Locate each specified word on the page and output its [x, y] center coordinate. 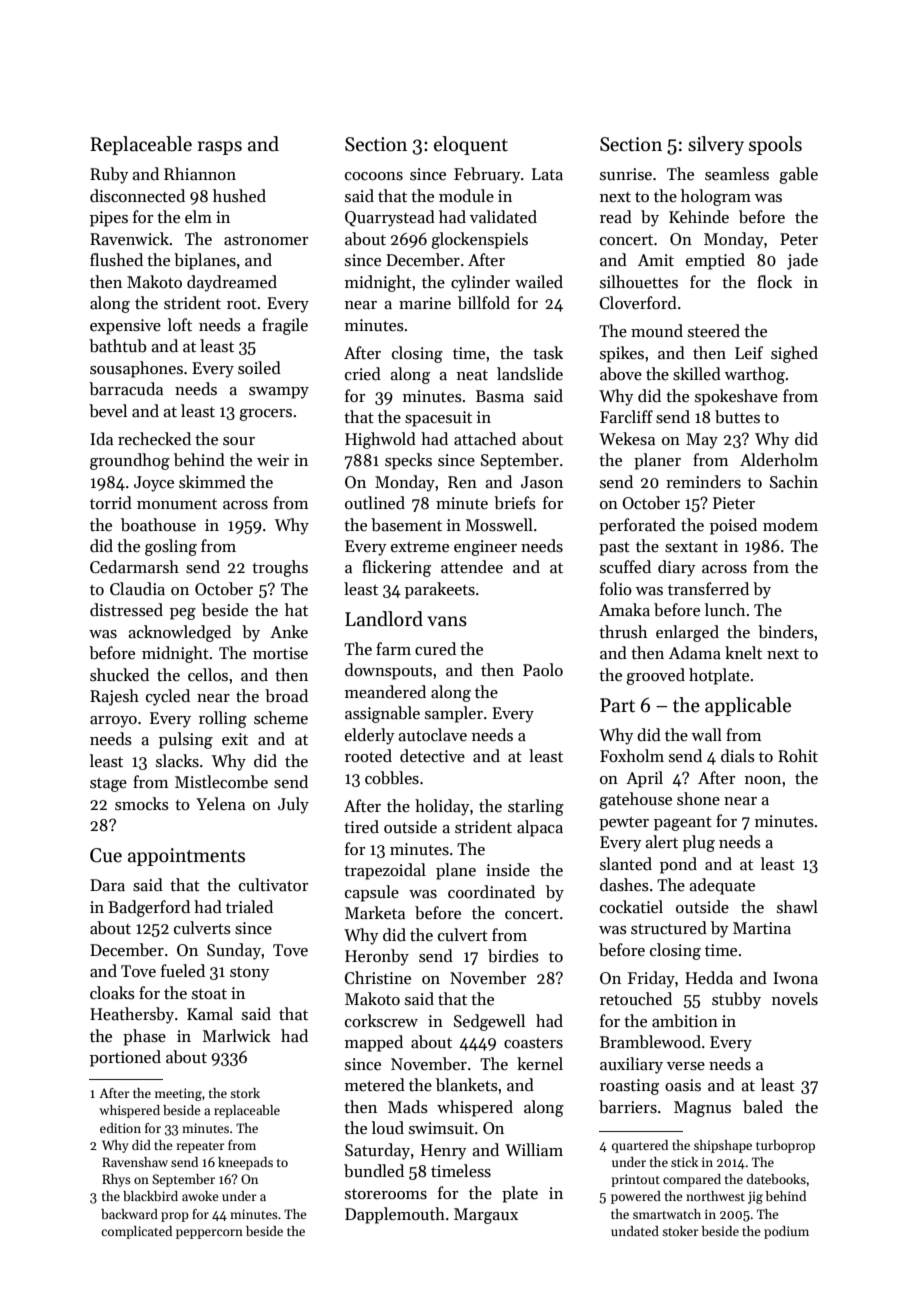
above [621, 374]
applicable [748, 706]
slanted [626, 864]
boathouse [158, 525]
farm [393, 648]
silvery [716, 145]
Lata [547, 174]
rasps [220, 148]
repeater [200, 1147]
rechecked [154, 439]
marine [425, 303]
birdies [513, 956]
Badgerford [149, 908]
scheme [281, 718]
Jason [542, 482]
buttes [737, 417]
